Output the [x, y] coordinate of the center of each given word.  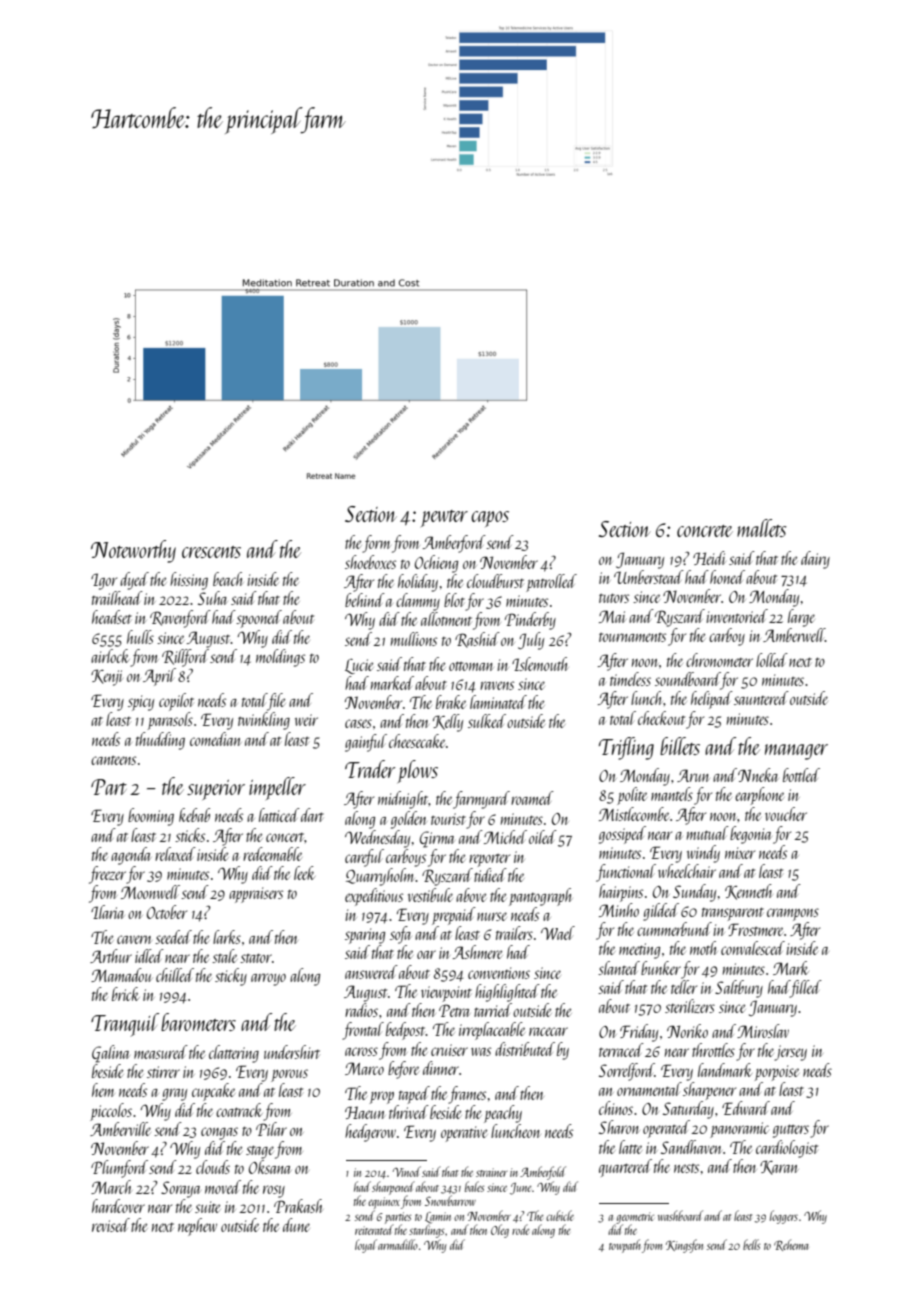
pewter [444, 518]
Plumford [119, 1169]
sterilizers [690, 1006]
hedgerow [370, 1133]
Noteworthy [133, 551]
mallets [762, 528]
